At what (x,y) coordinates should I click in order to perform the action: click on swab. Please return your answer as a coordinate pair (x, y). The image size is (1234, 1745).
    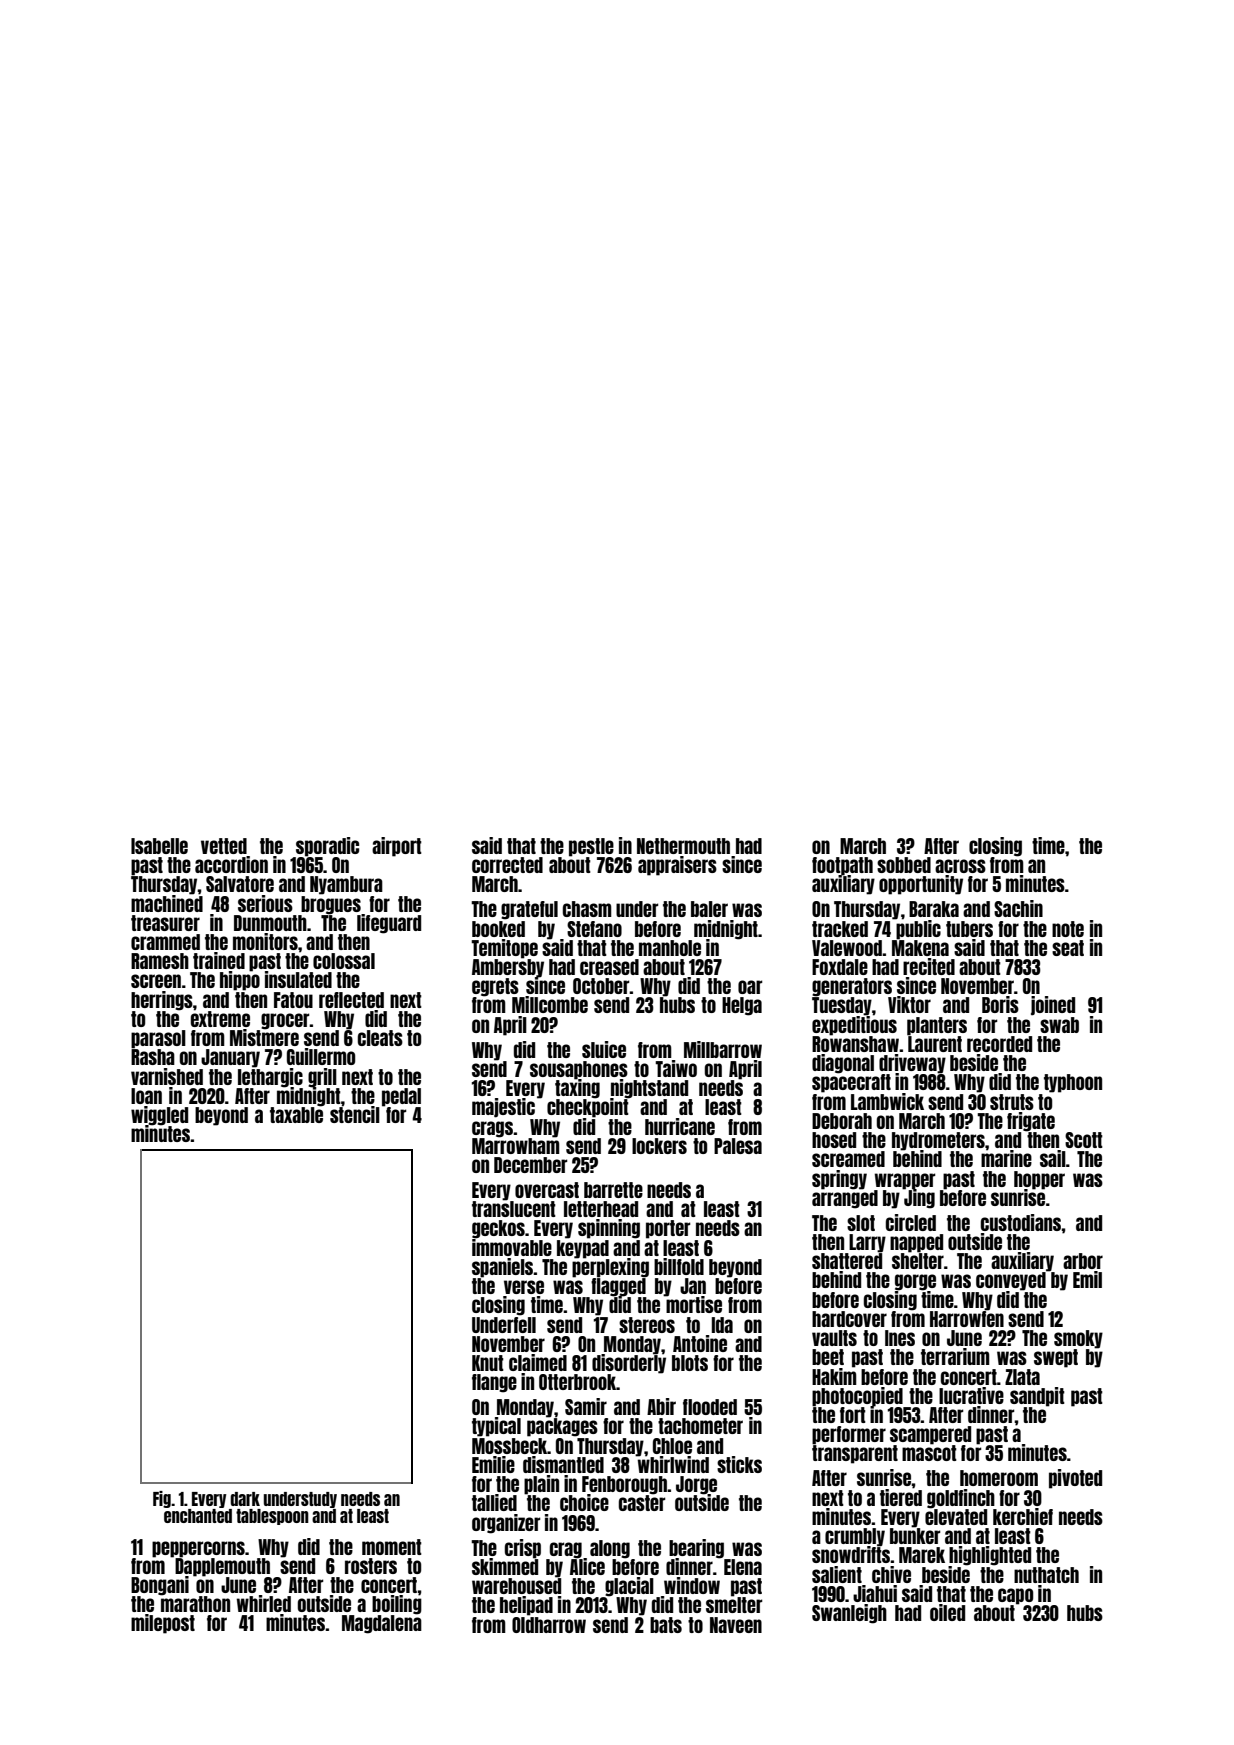
    Looking at the image, I should click on (1059, 1025).
